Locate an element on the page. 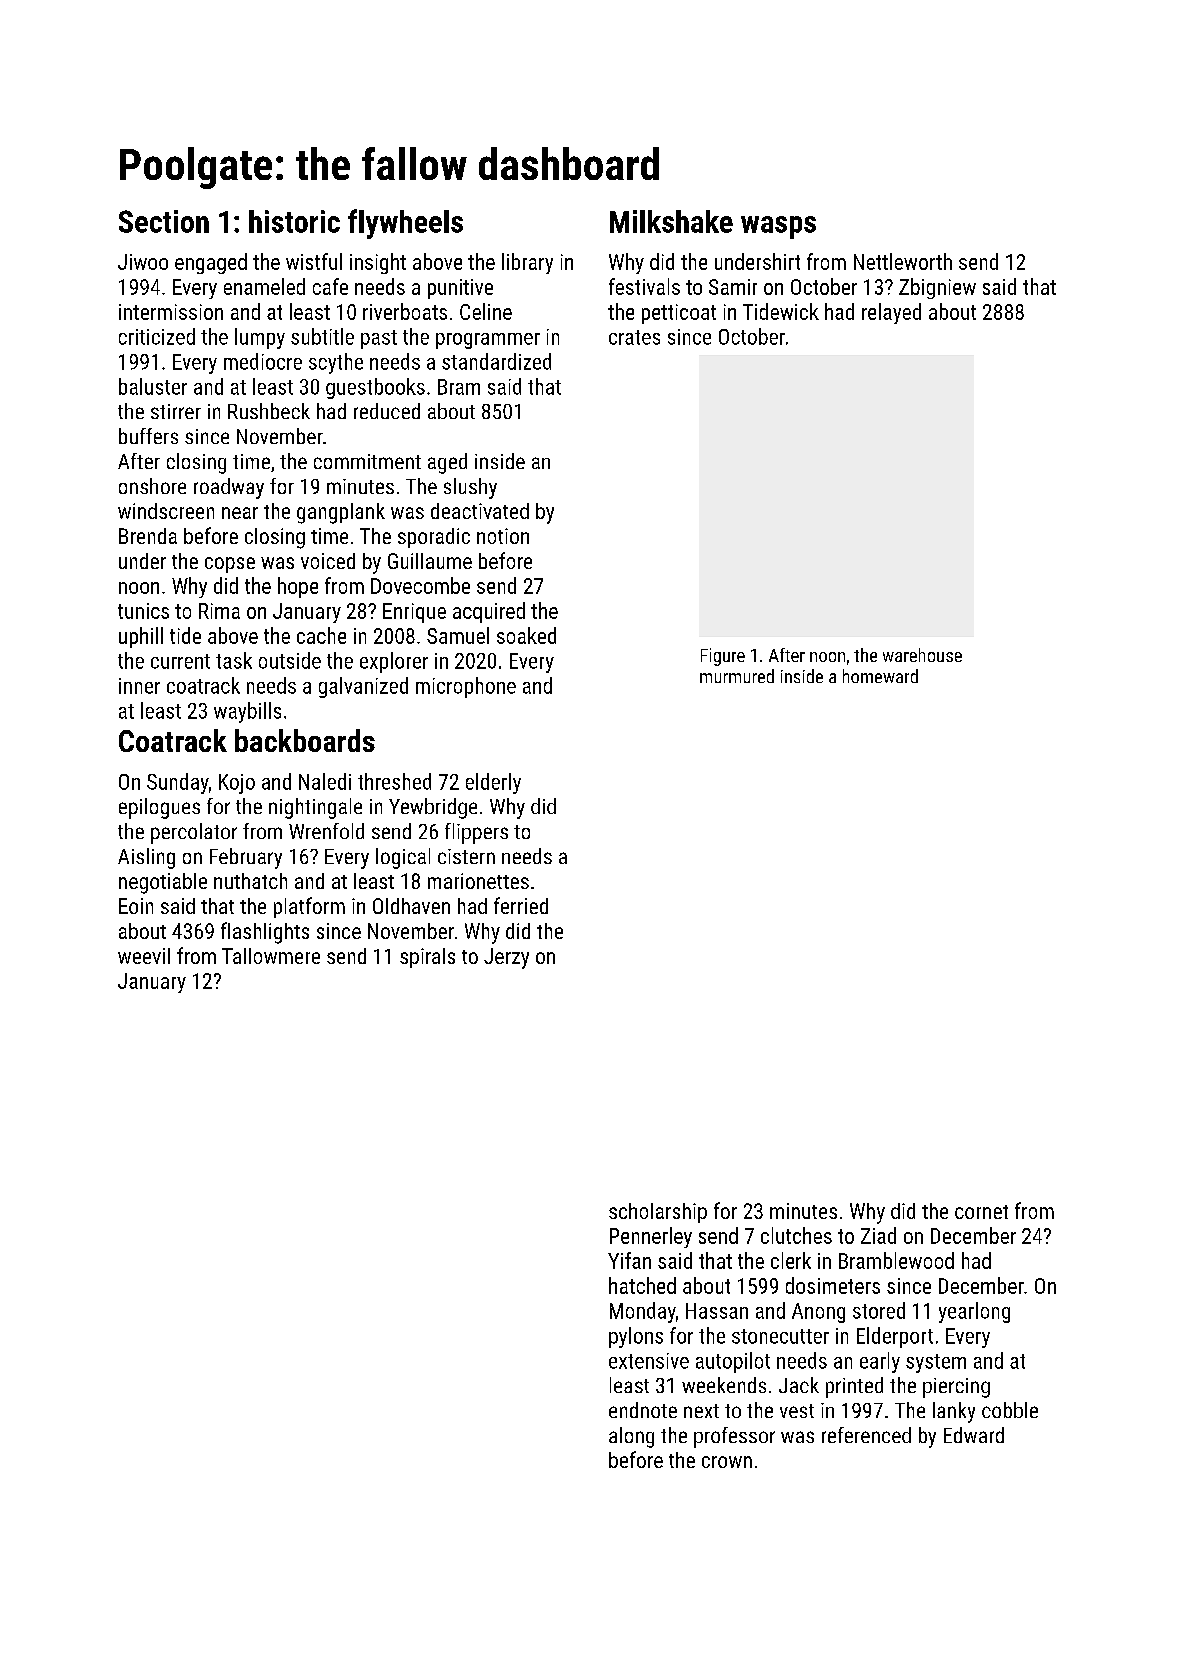 Image resolution: width=1183 pixels, height=1673 pixels. Figure is located at coordinates (723, 657).
